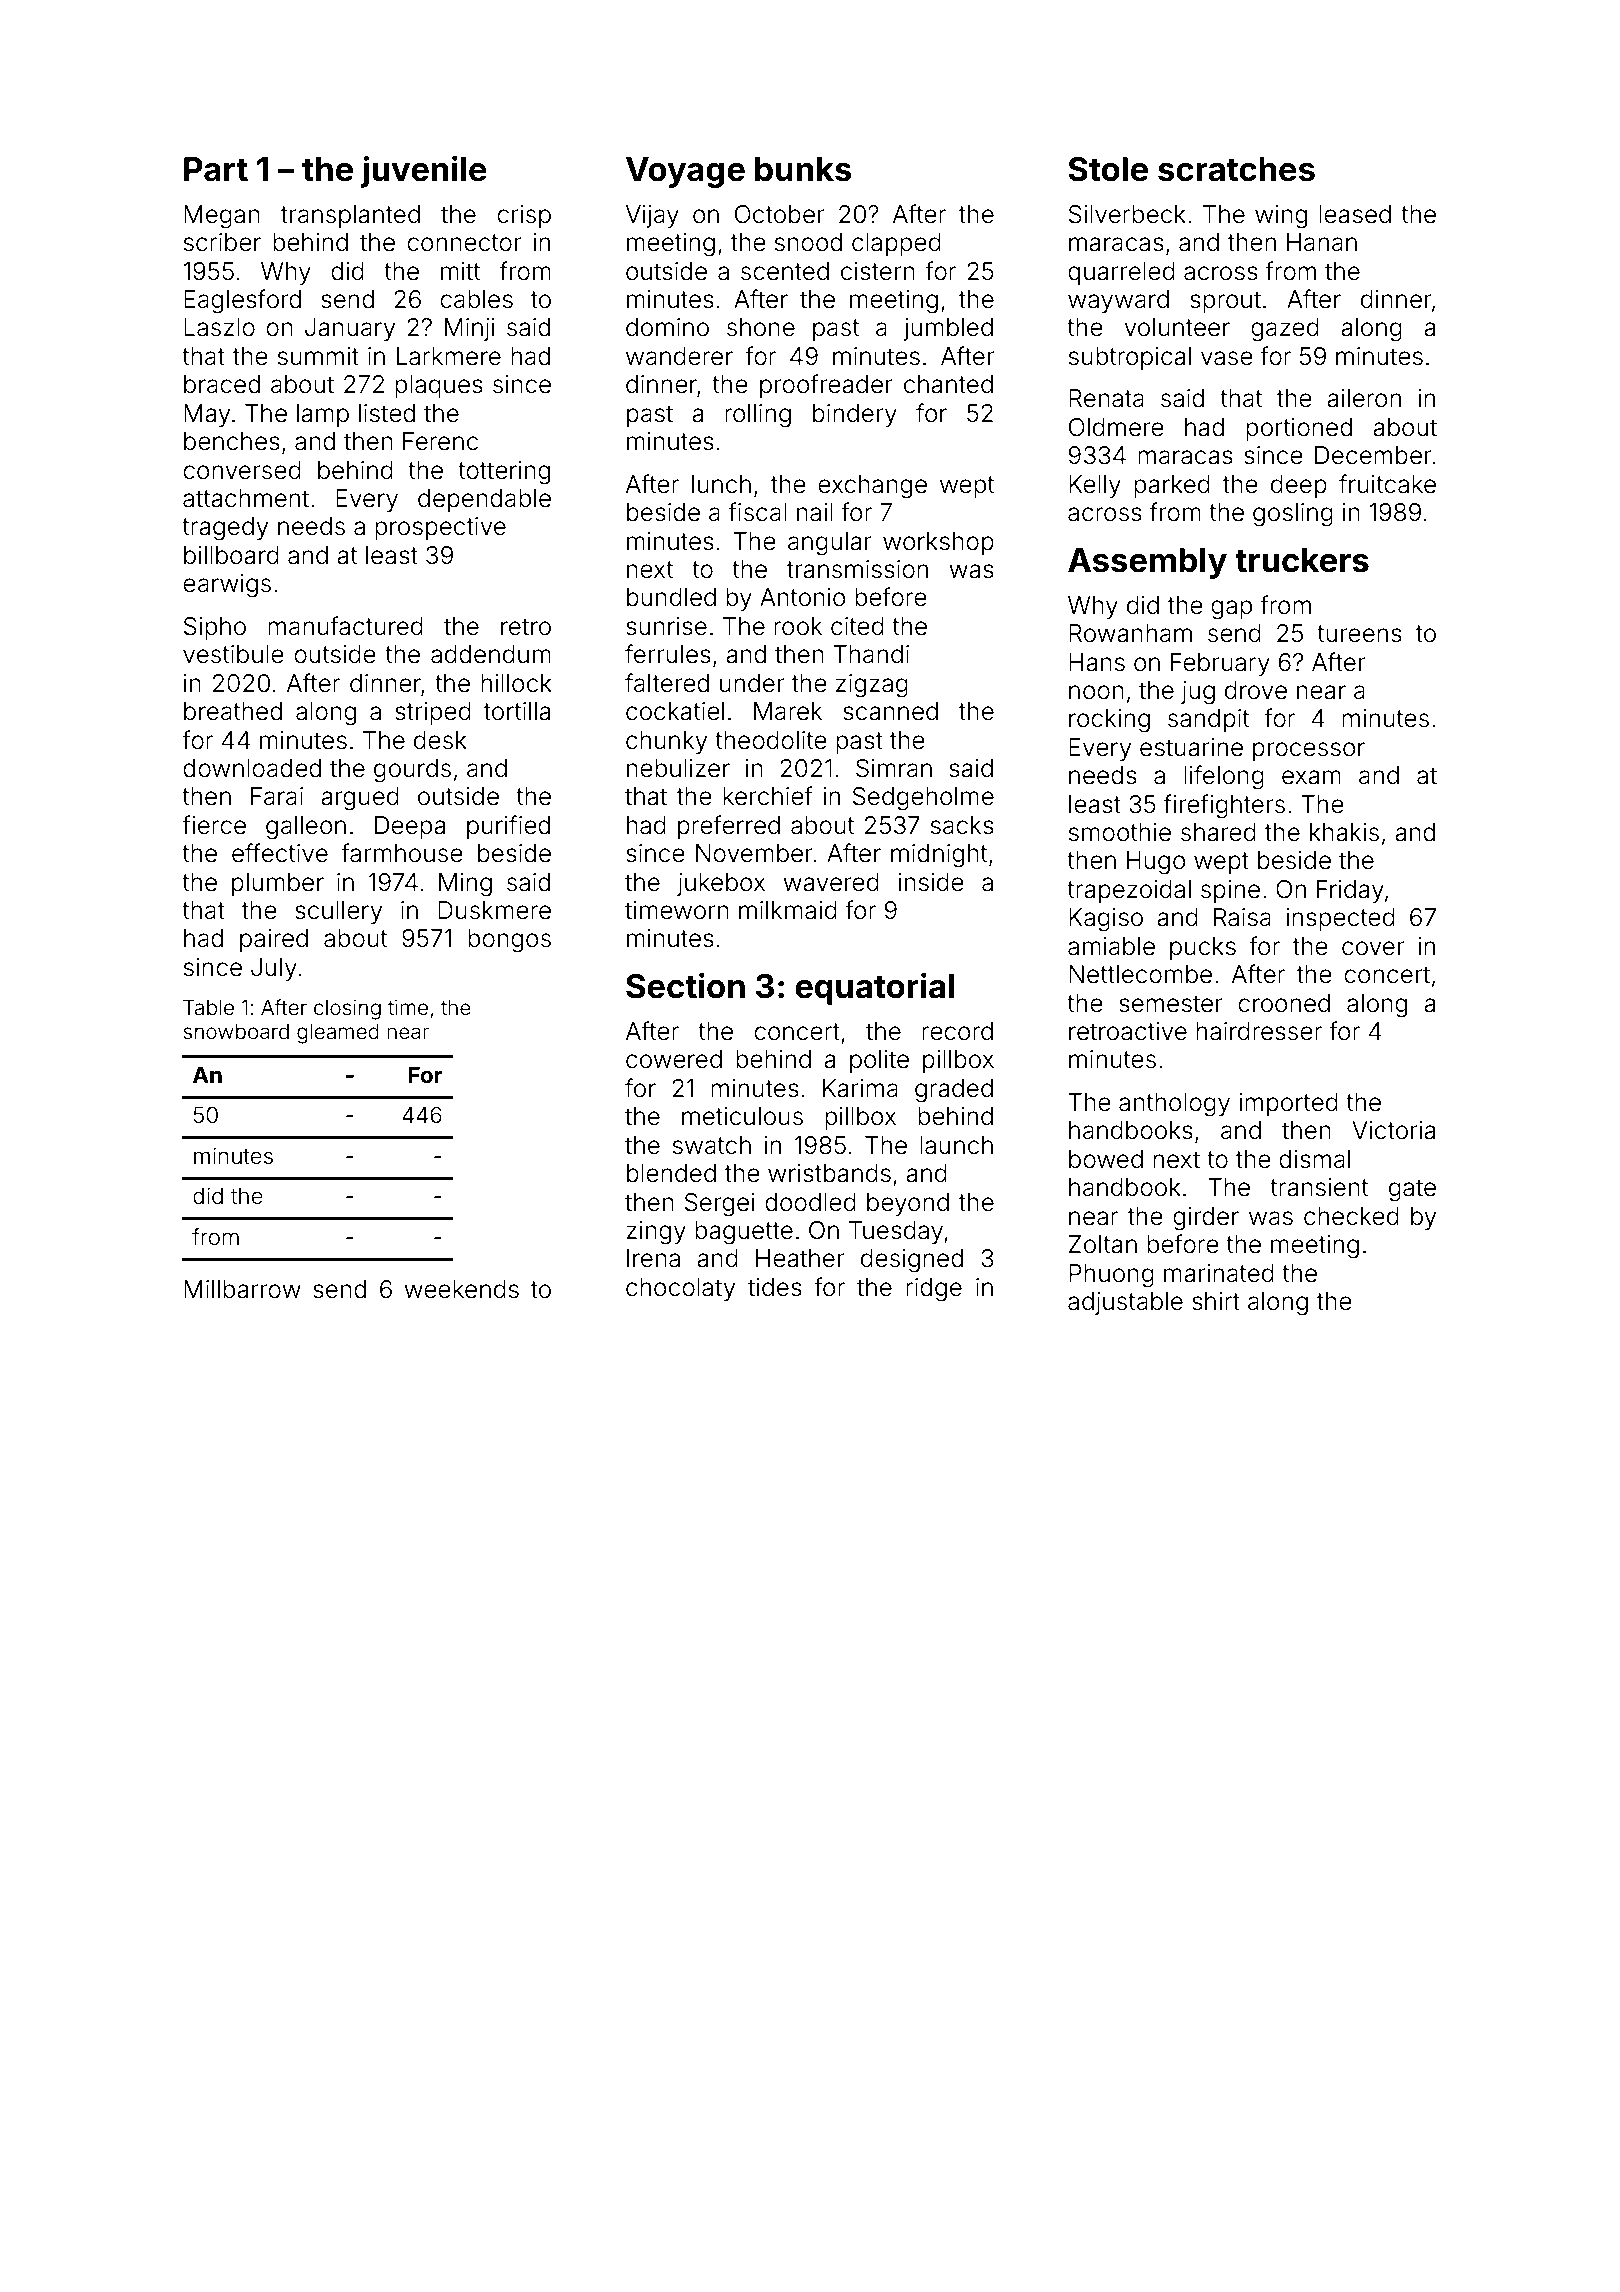 The width and height of the screenshot is (1620, 2292). I want to click on Irena, so click(653, 1258).
